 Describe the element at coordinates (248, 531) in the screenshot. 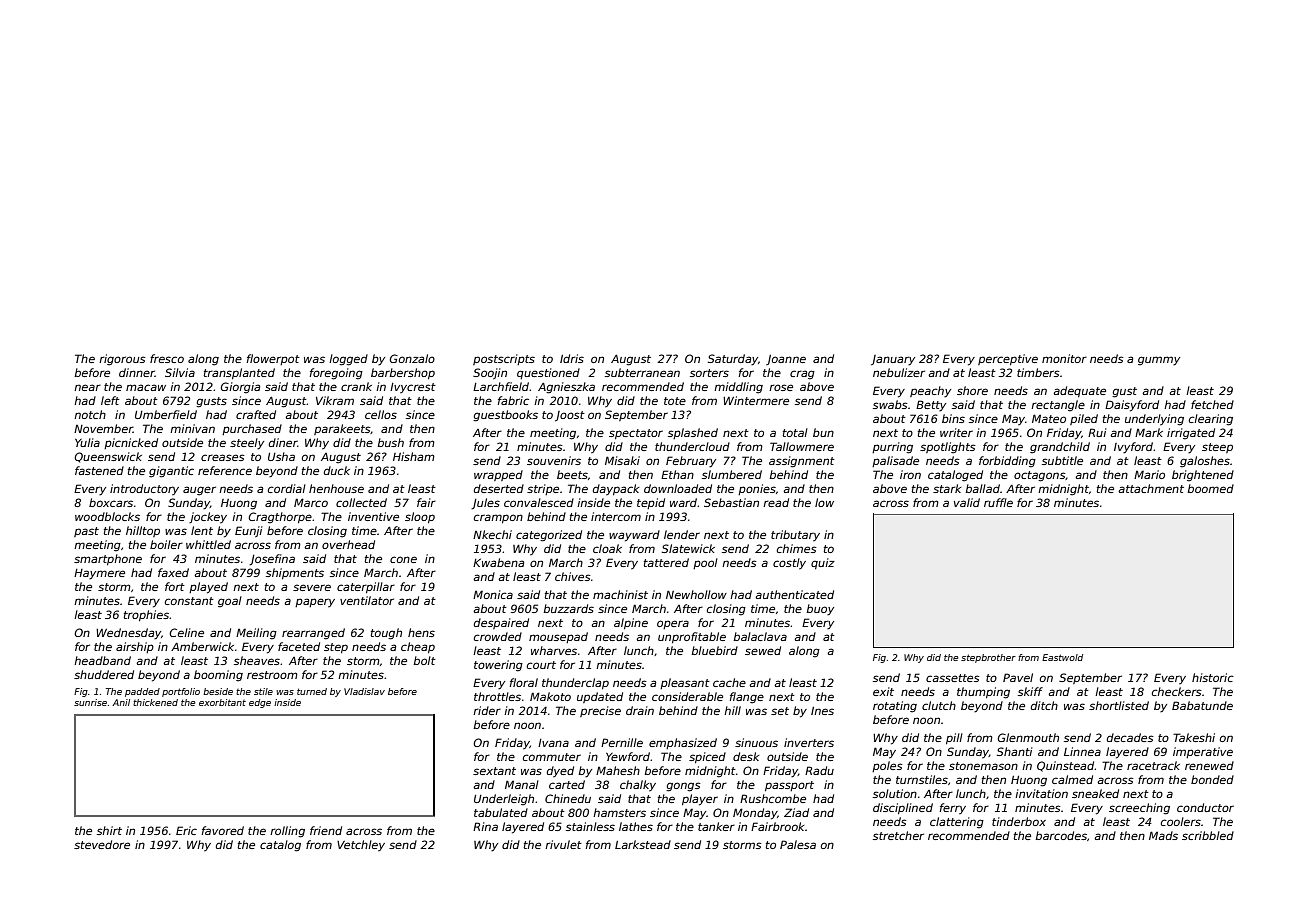

I see `Eunji` at that location.
